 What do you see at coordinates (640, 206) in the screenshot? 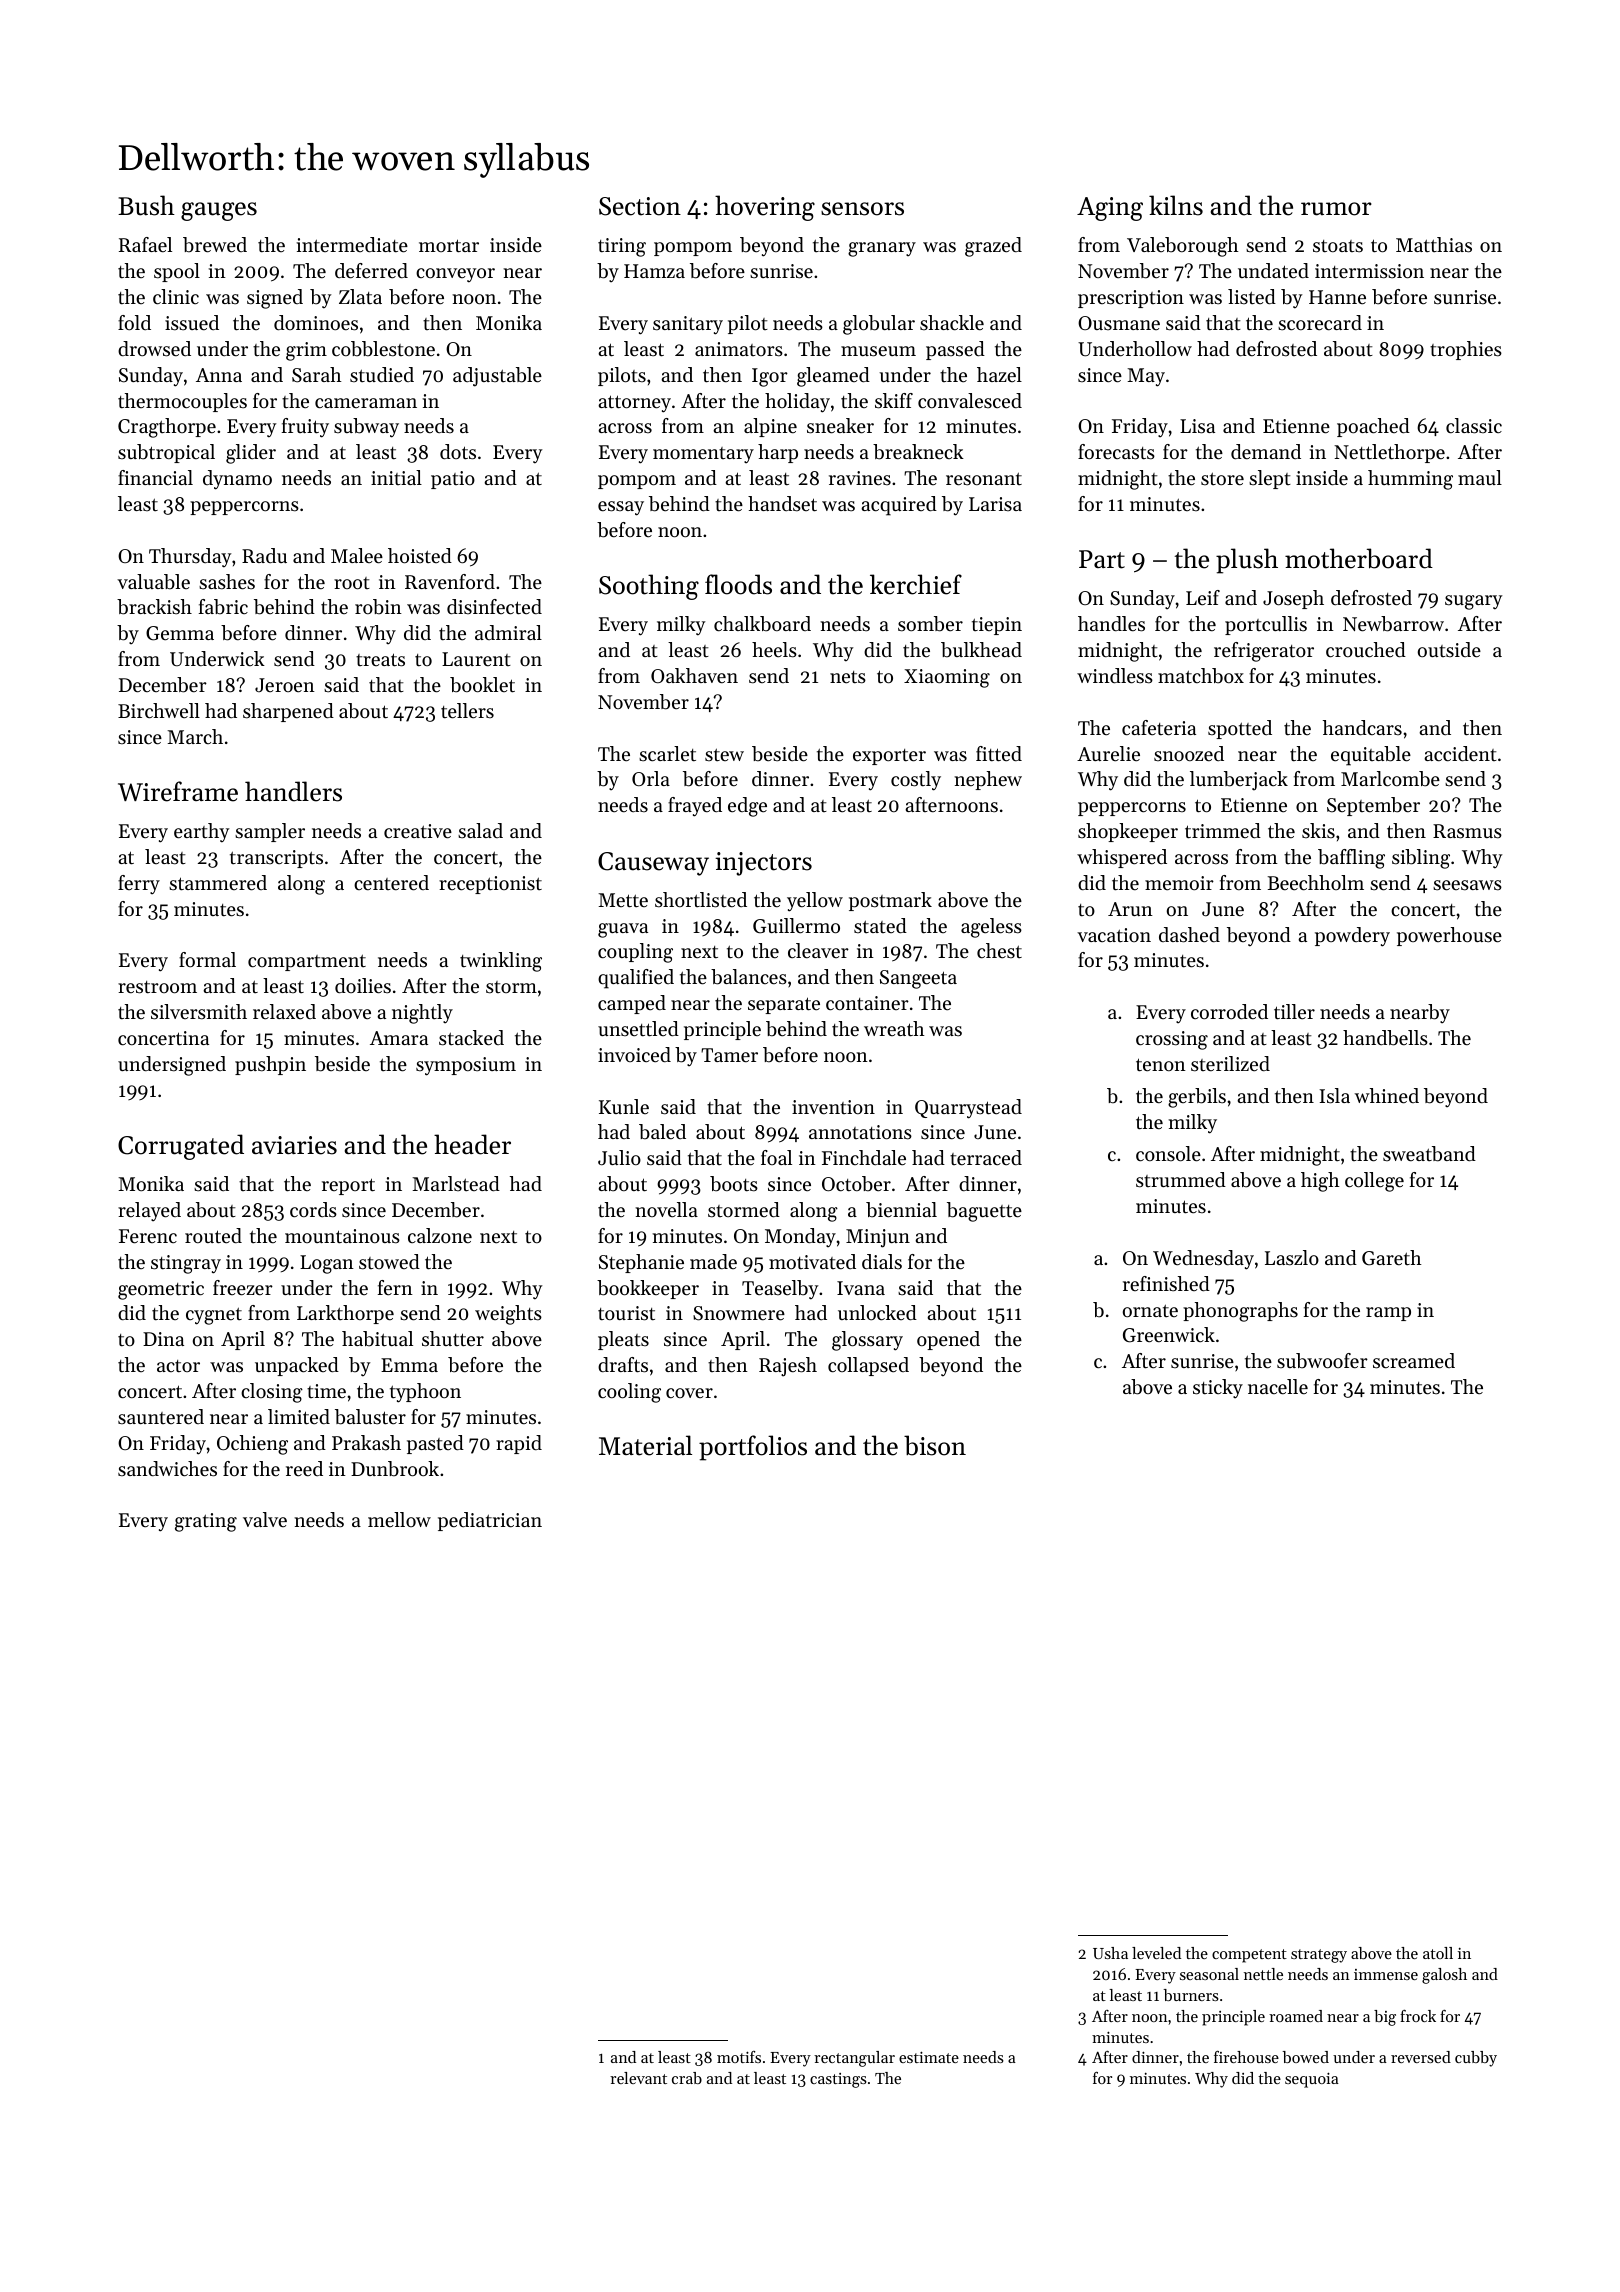
I see `Section` at bounding box center [640, 206].
